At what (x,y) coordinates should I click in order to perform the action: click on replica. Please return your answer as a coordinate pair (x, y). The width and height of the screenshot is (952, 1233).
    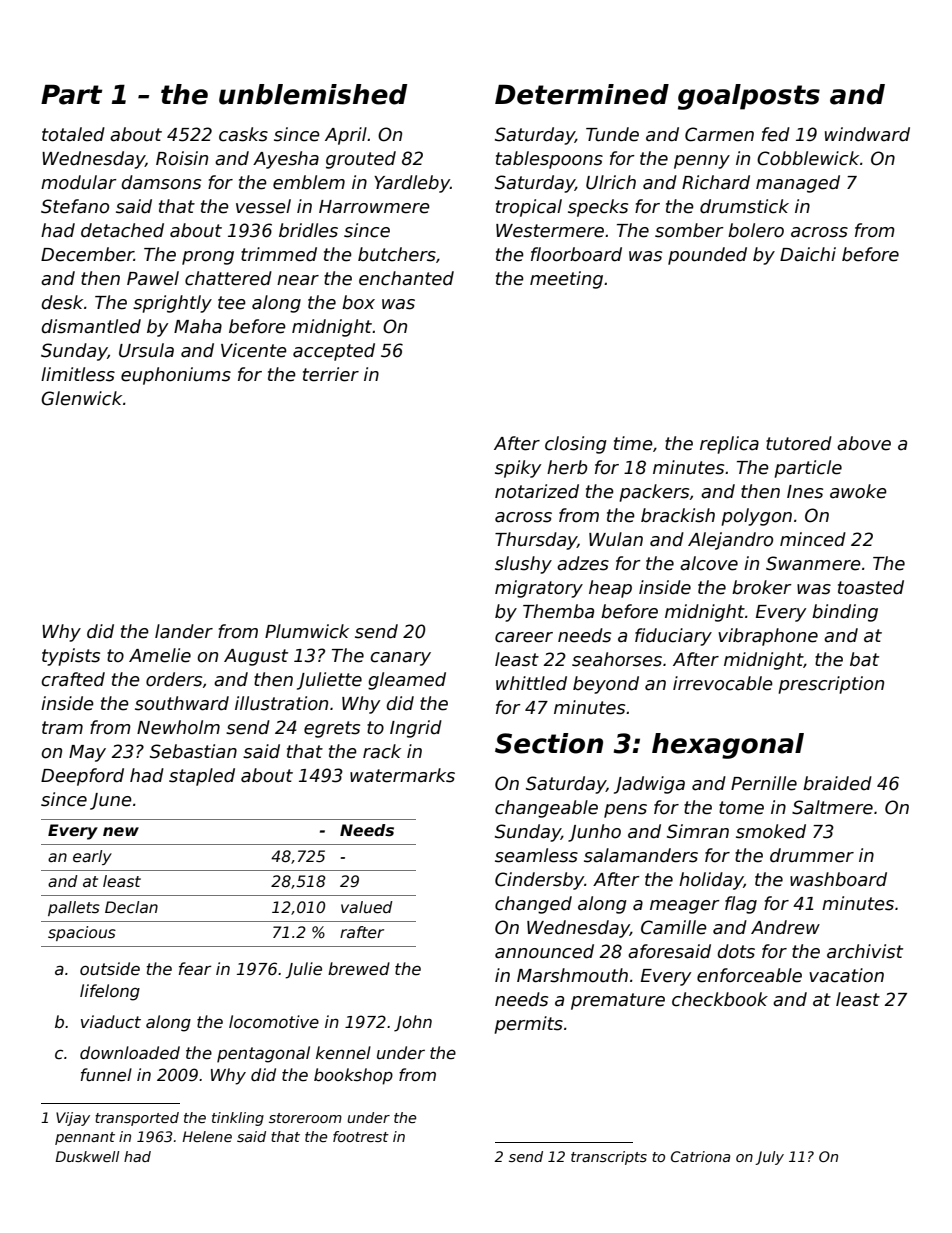
    Looking at the image, I should click on (729, 445).
